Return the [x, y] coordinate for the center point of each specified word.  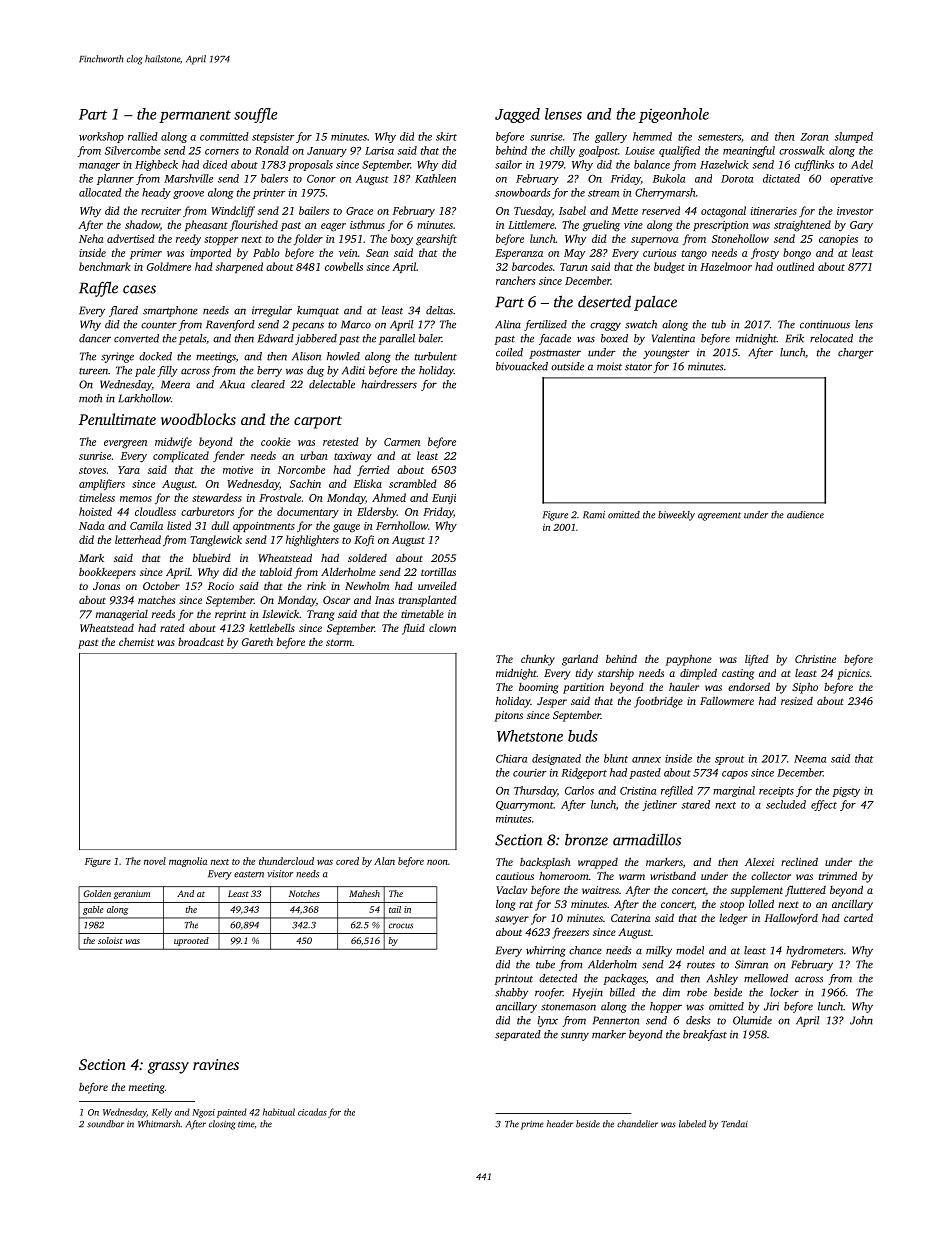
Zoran [815, 137]
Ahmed [389, 497]
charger [856, 353]
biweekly [676, 516]
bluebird [212, 557]
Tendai [735, 1124]
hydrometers [815, 951]
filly [167, 371]
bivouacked [522, 366]
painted [232, 1113]
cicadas [312, 1112]
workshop [101, 137]
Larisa [379, 151]
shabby [511, 993]
